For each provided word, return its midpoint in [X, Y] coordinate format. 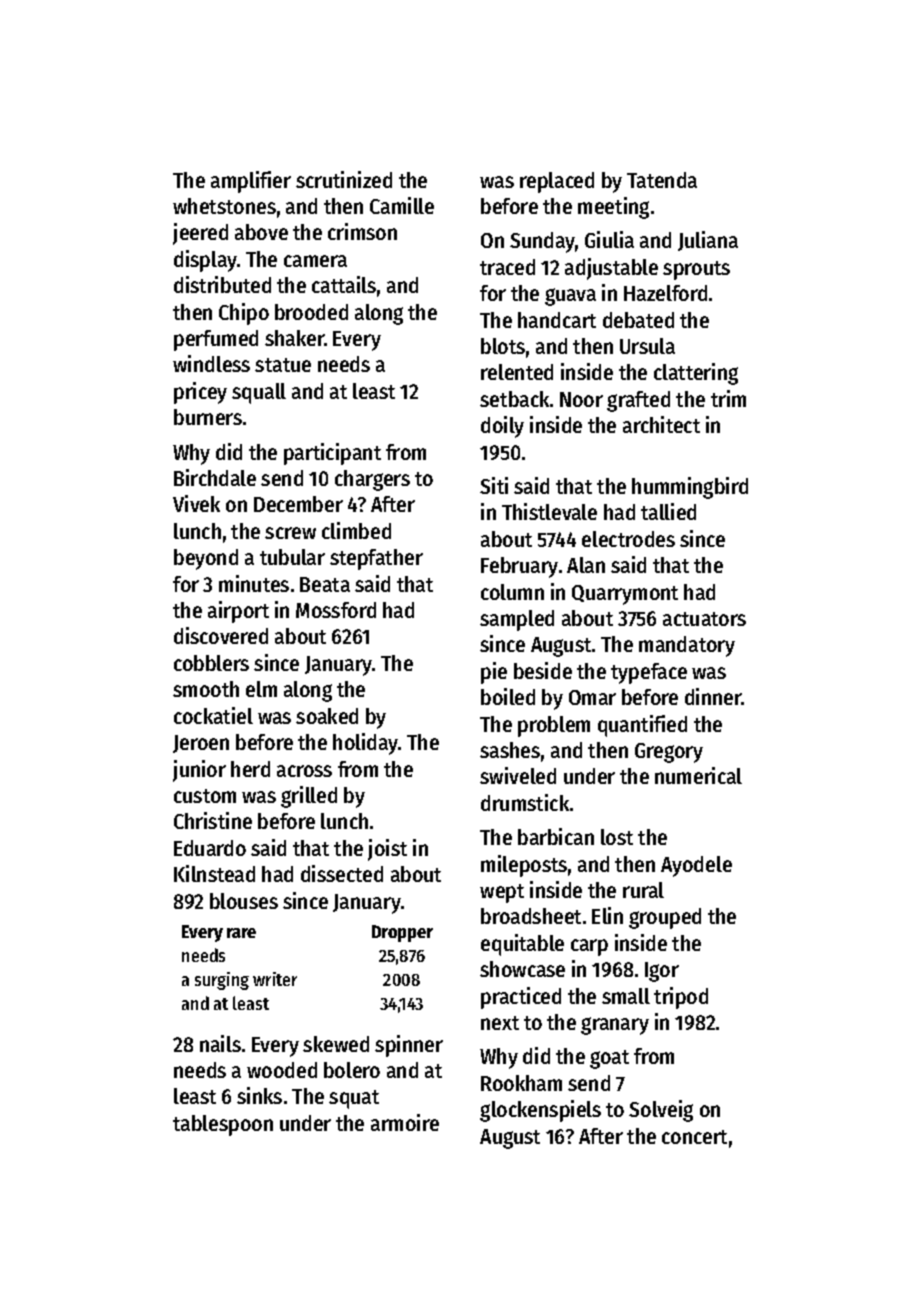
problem [554, 726]
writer [275, 979]
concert [694, 1137]
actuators [704, 619]
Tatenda [662, 180]
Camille [402, 205]
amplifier [251, 182]
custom [205, 796]
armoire [405, 1122]
